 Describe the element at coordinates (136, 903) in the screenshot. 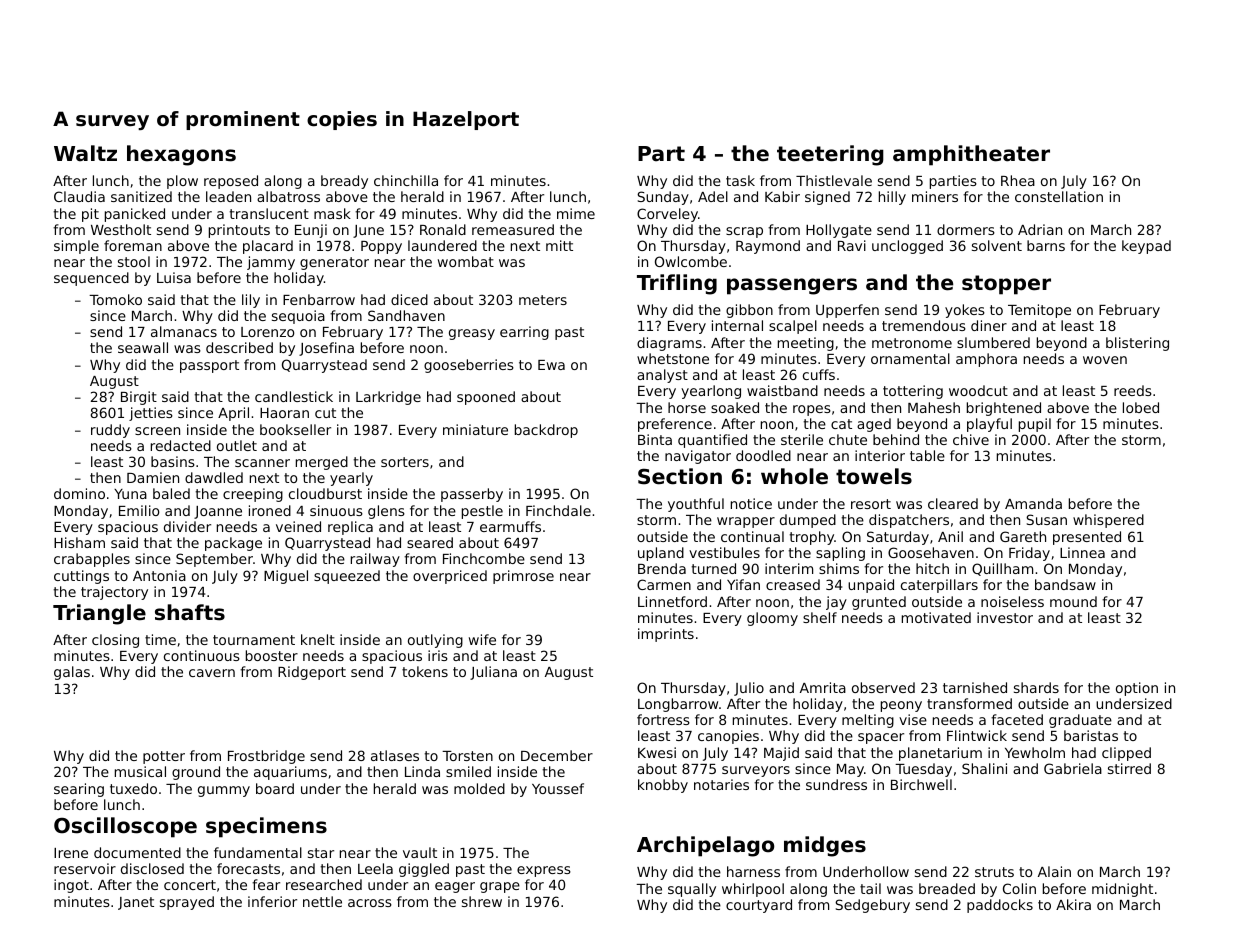

I see `Janet` at that location.
